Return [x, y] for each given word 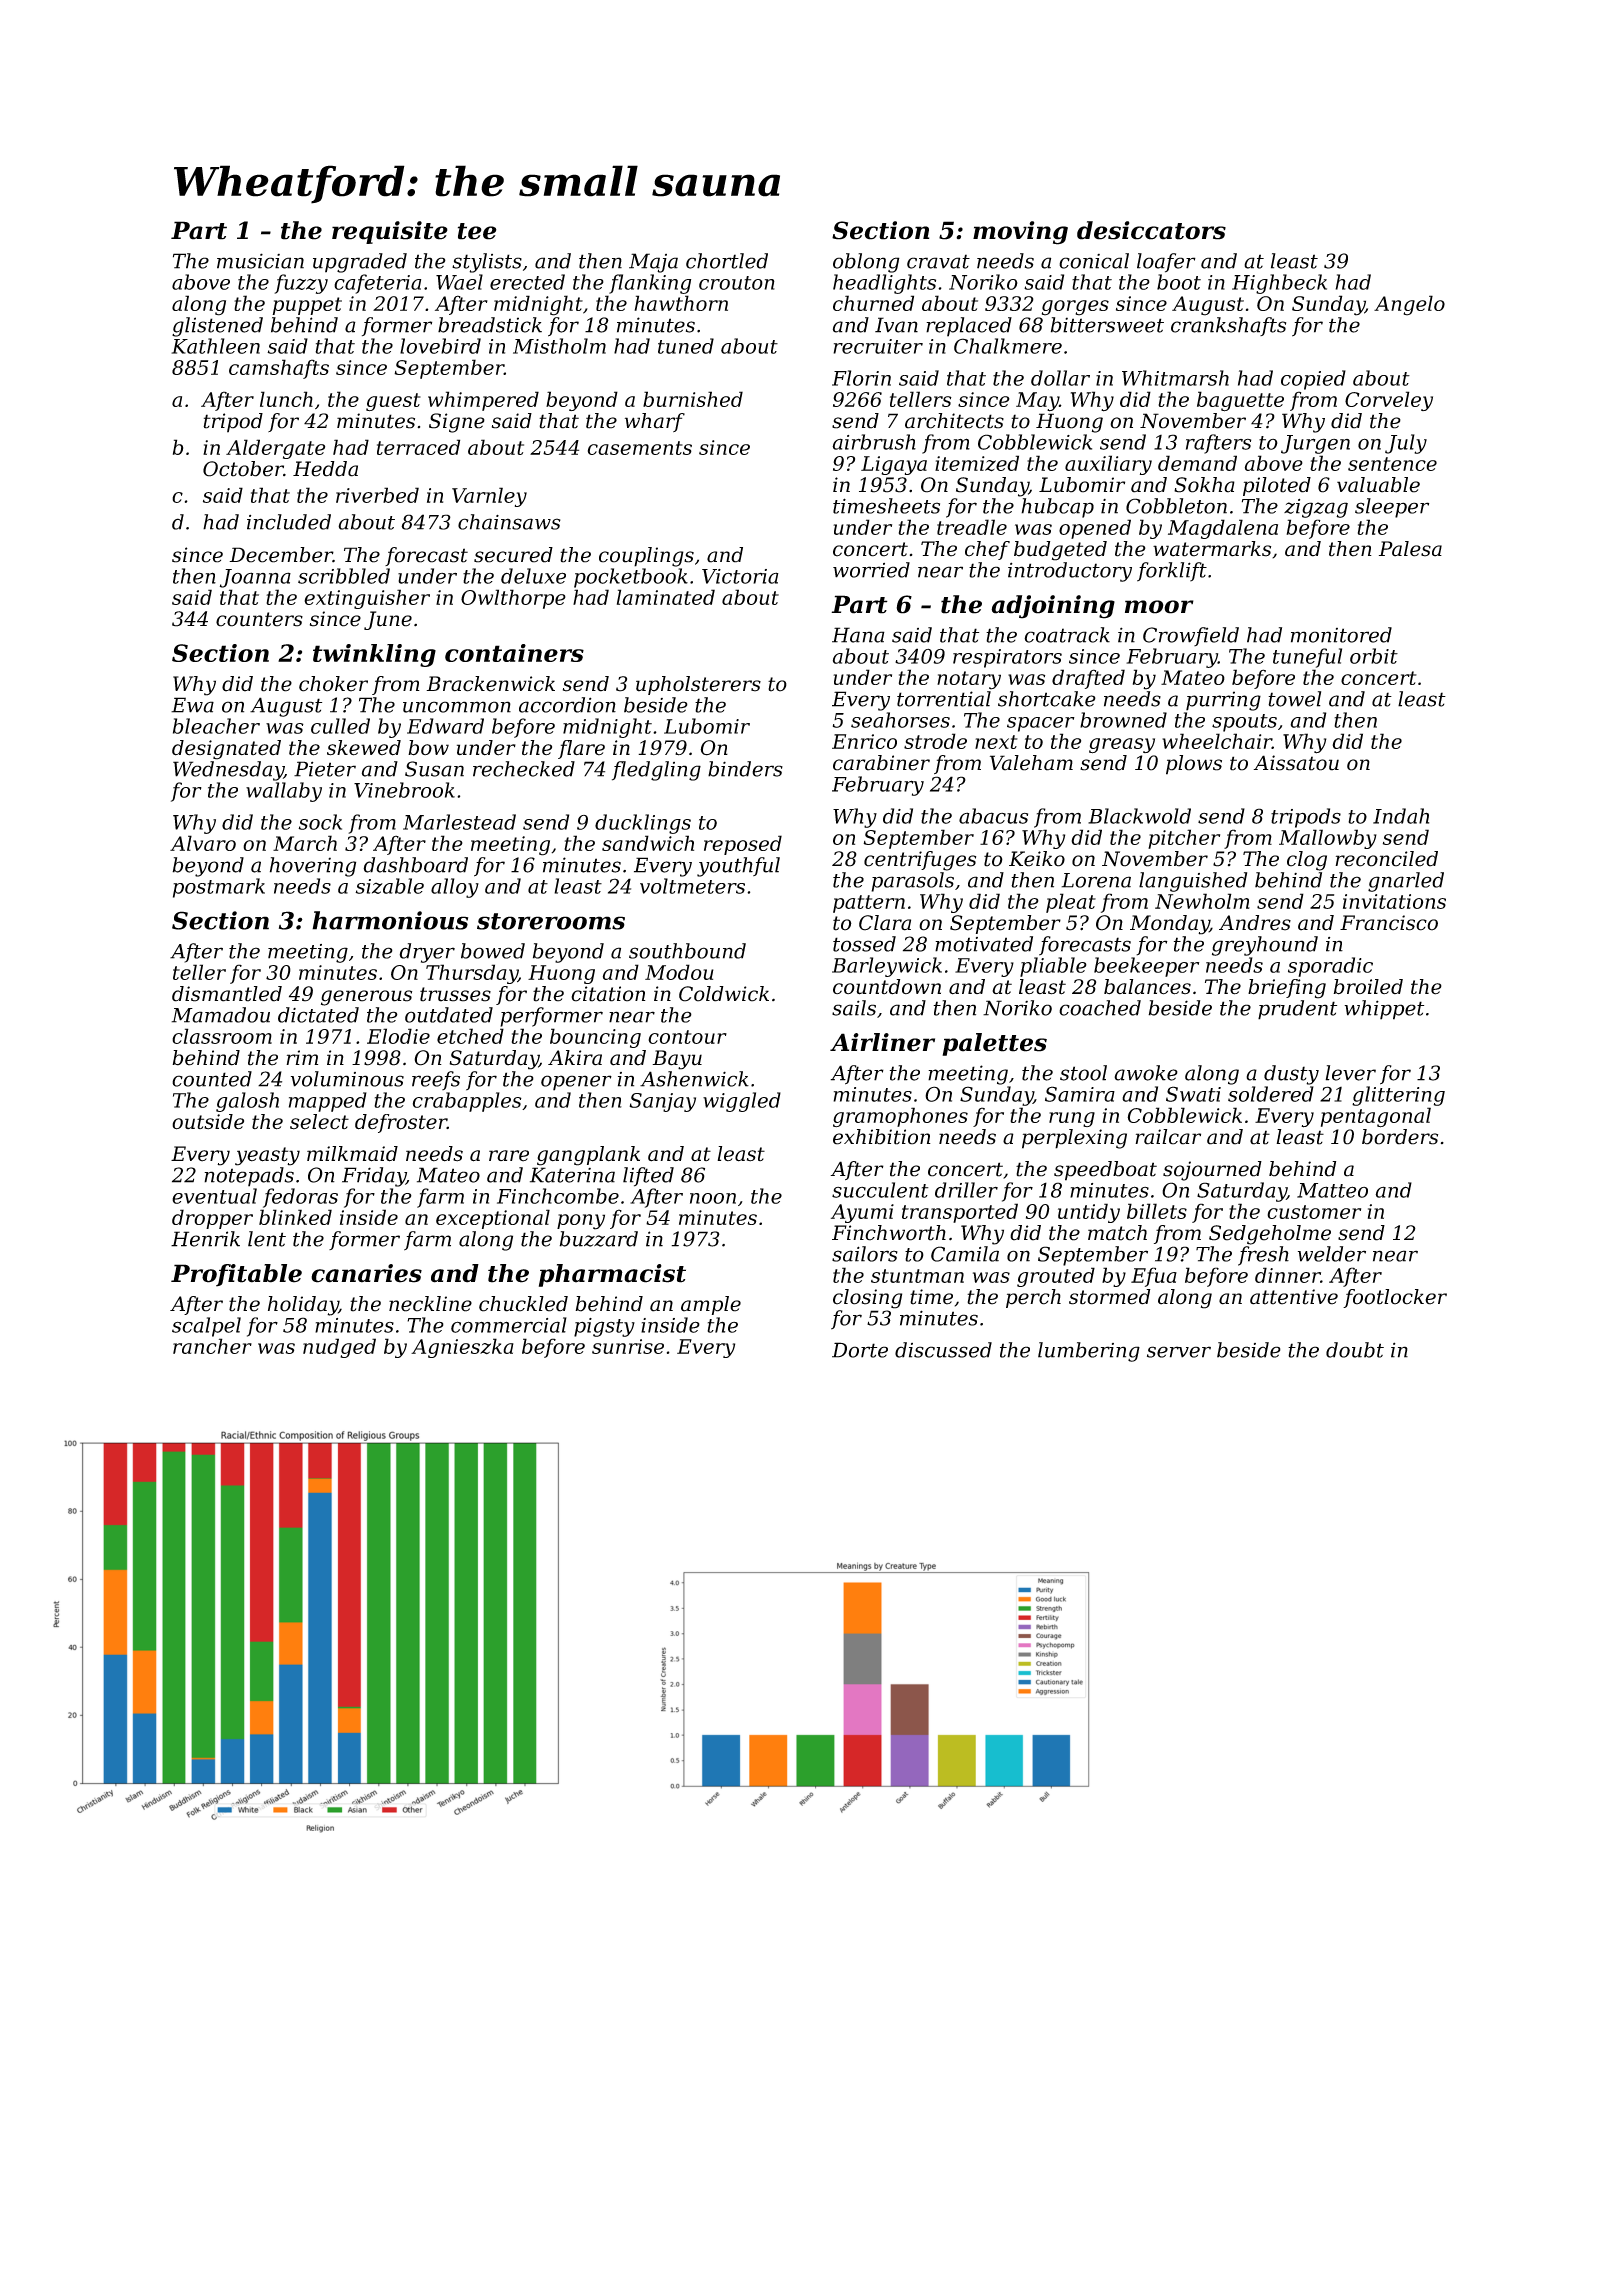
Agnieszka [462, 1348]
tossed [864, 944]
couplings [646, 557]
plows [1194, 765]
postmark [219, 888]
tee [477, 231]
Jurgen [1315, 444]
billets [1157, 1211]
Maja [653, 263]
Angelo [1409, 305]
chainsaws [509, 522]
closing [867, 1299]
